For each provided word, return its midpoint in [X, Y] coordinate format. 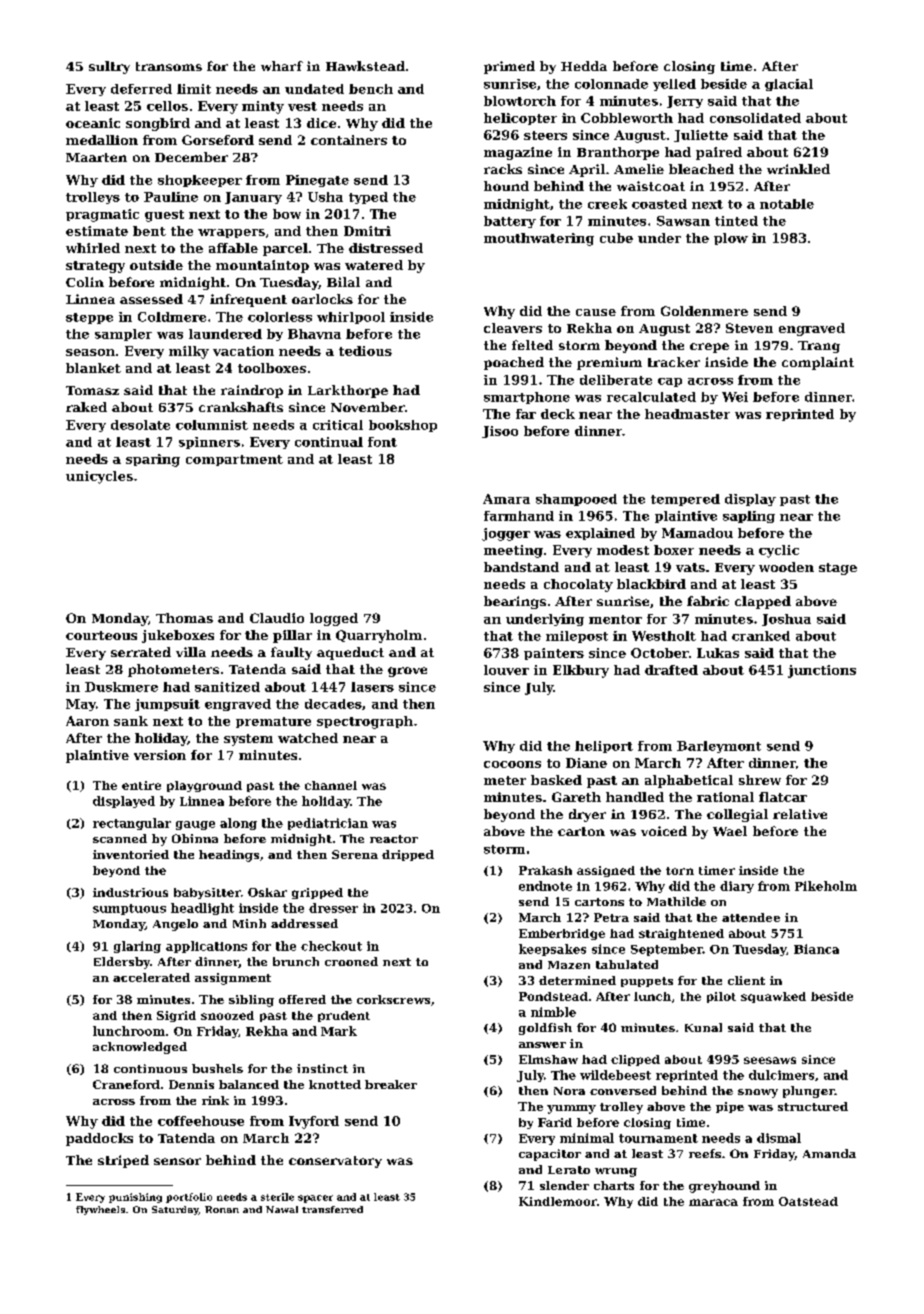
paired [719, 153]
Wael [730, 831]
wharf [282, 66]
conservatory [335, 1162]
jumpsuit [167, 705]
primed [509, 67]
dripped [408, 855]
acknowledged [140, 1048]
